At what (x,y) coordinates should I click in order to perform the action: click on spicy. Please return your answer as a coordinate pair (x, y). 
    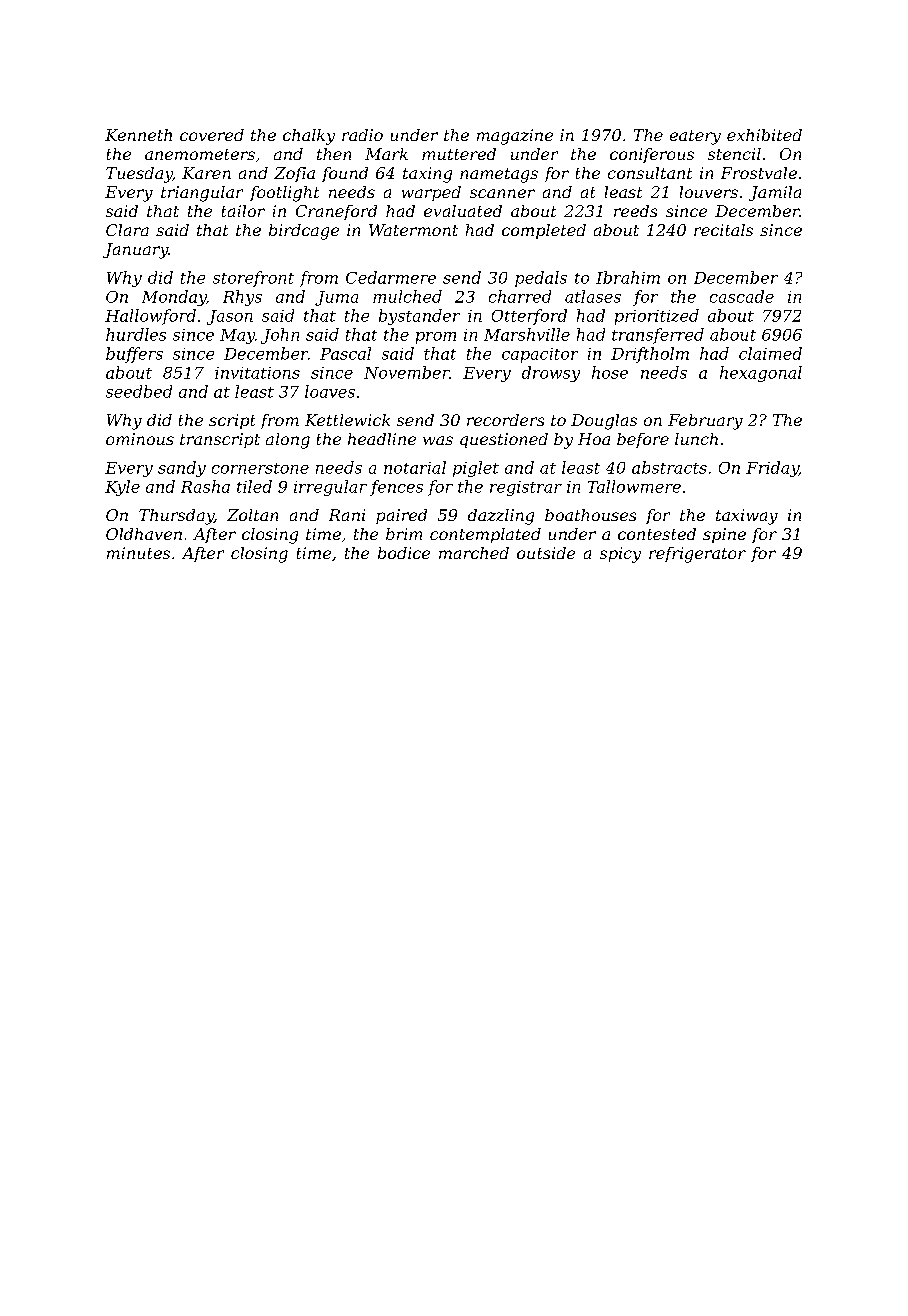
    Looking at the image, I should click on (620, 555).
